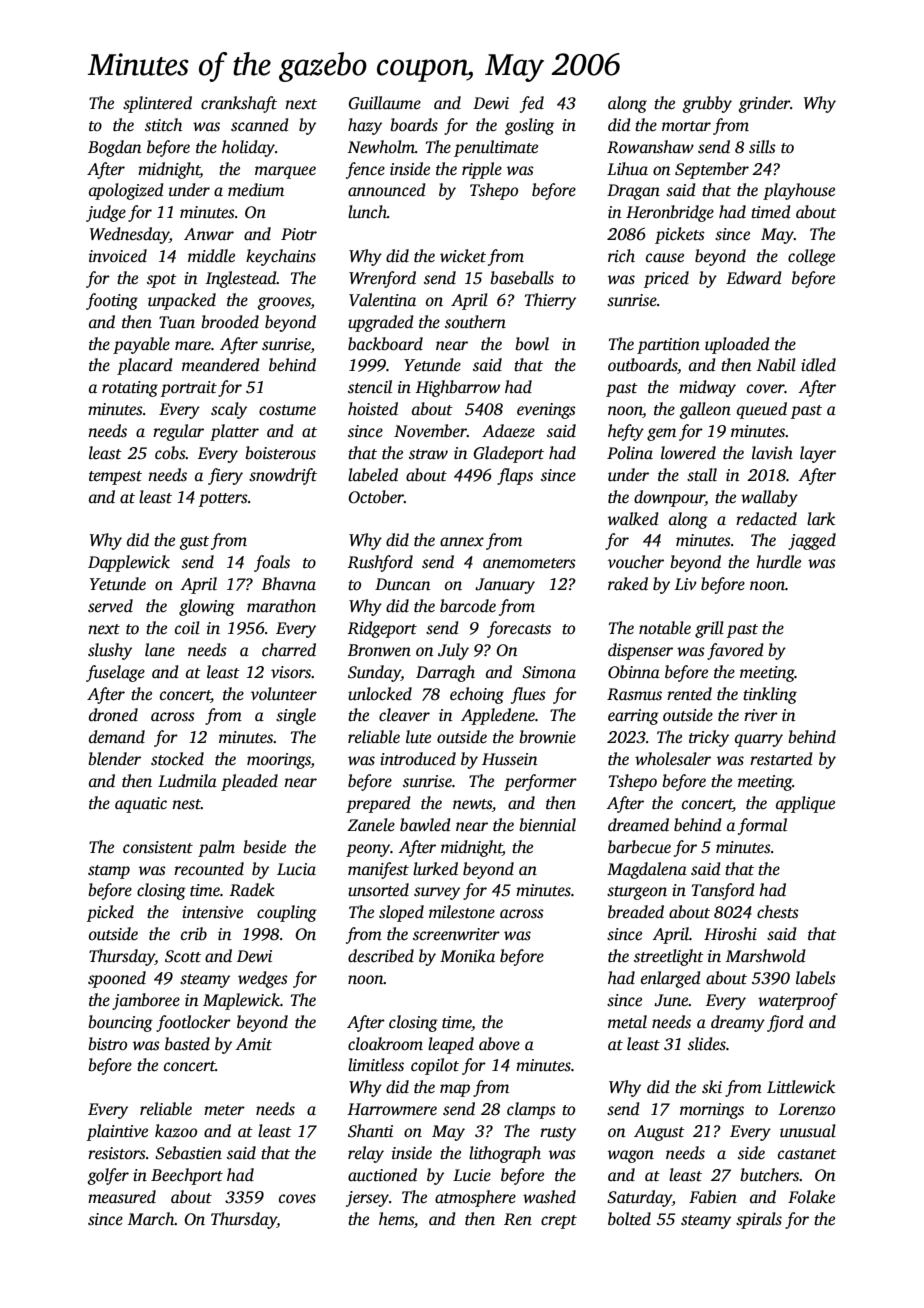 The width and height of the document is (924, 1308). I want to click on Sebastien, so click(188, 1153).
